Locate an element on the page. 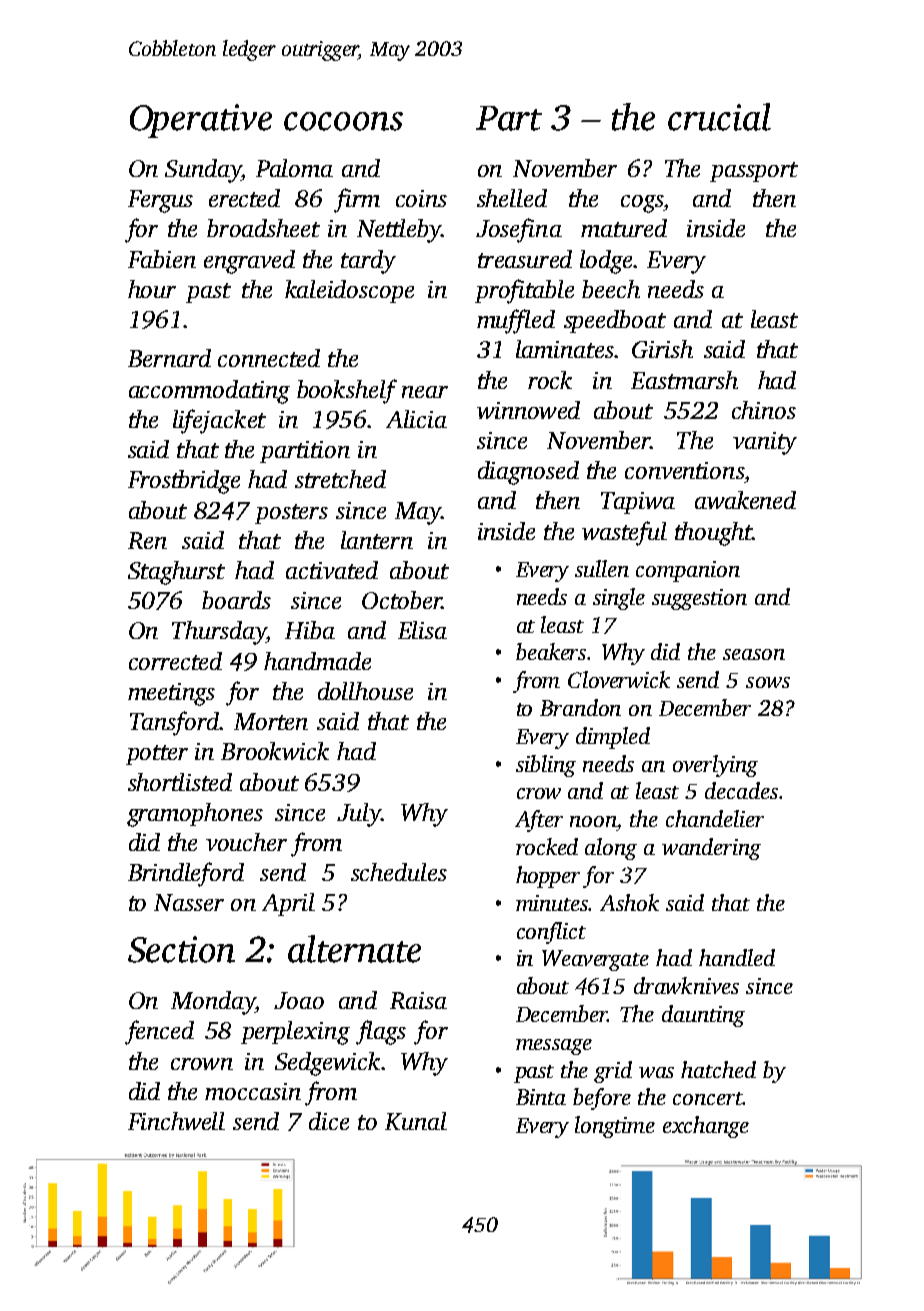 This page has width=924, height=1311. Tapiwa is located at coordinates (638, 503).
